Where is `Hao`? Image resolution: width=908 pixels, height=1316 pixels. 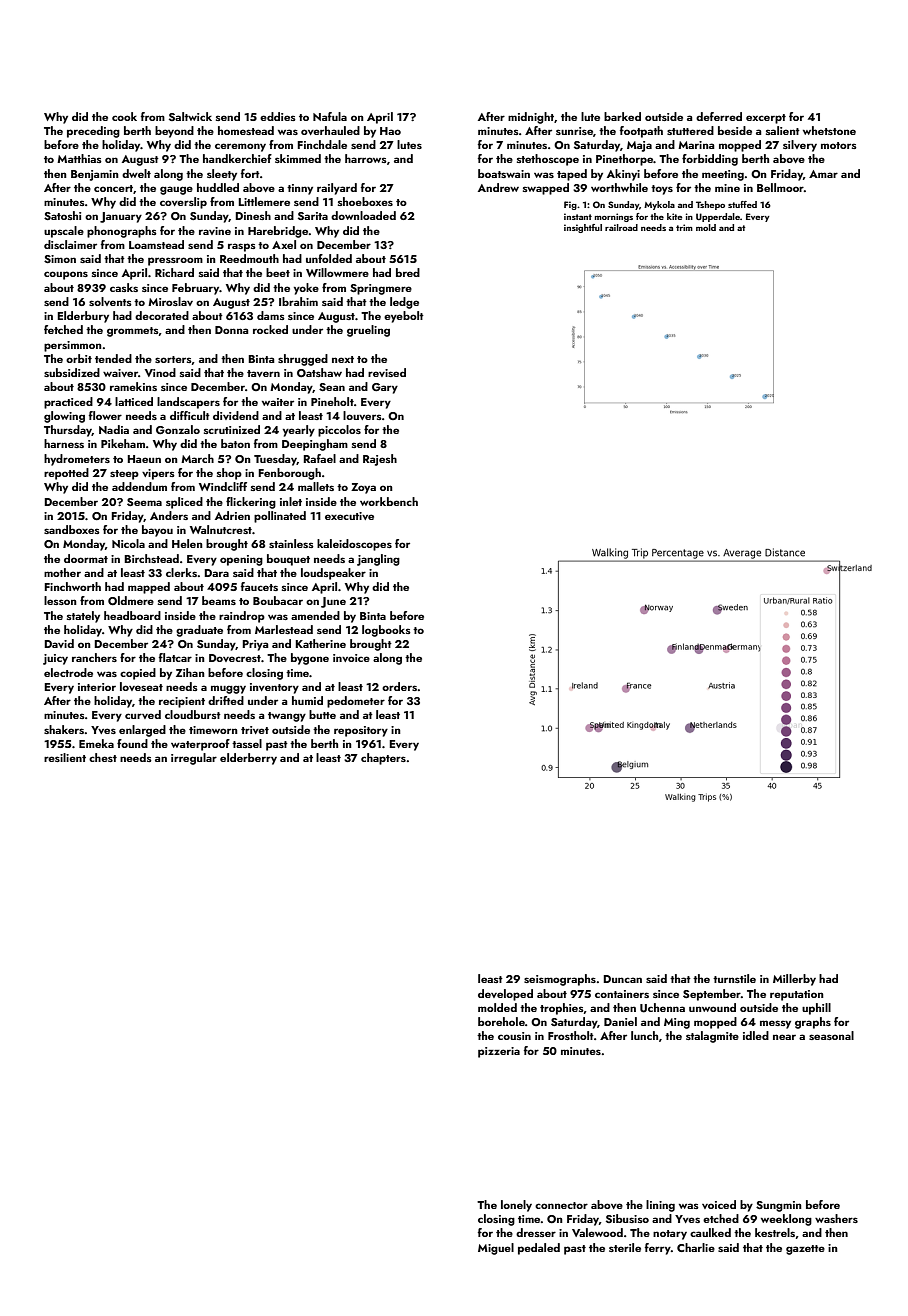
Hao is located at coordinates (390, 131).
